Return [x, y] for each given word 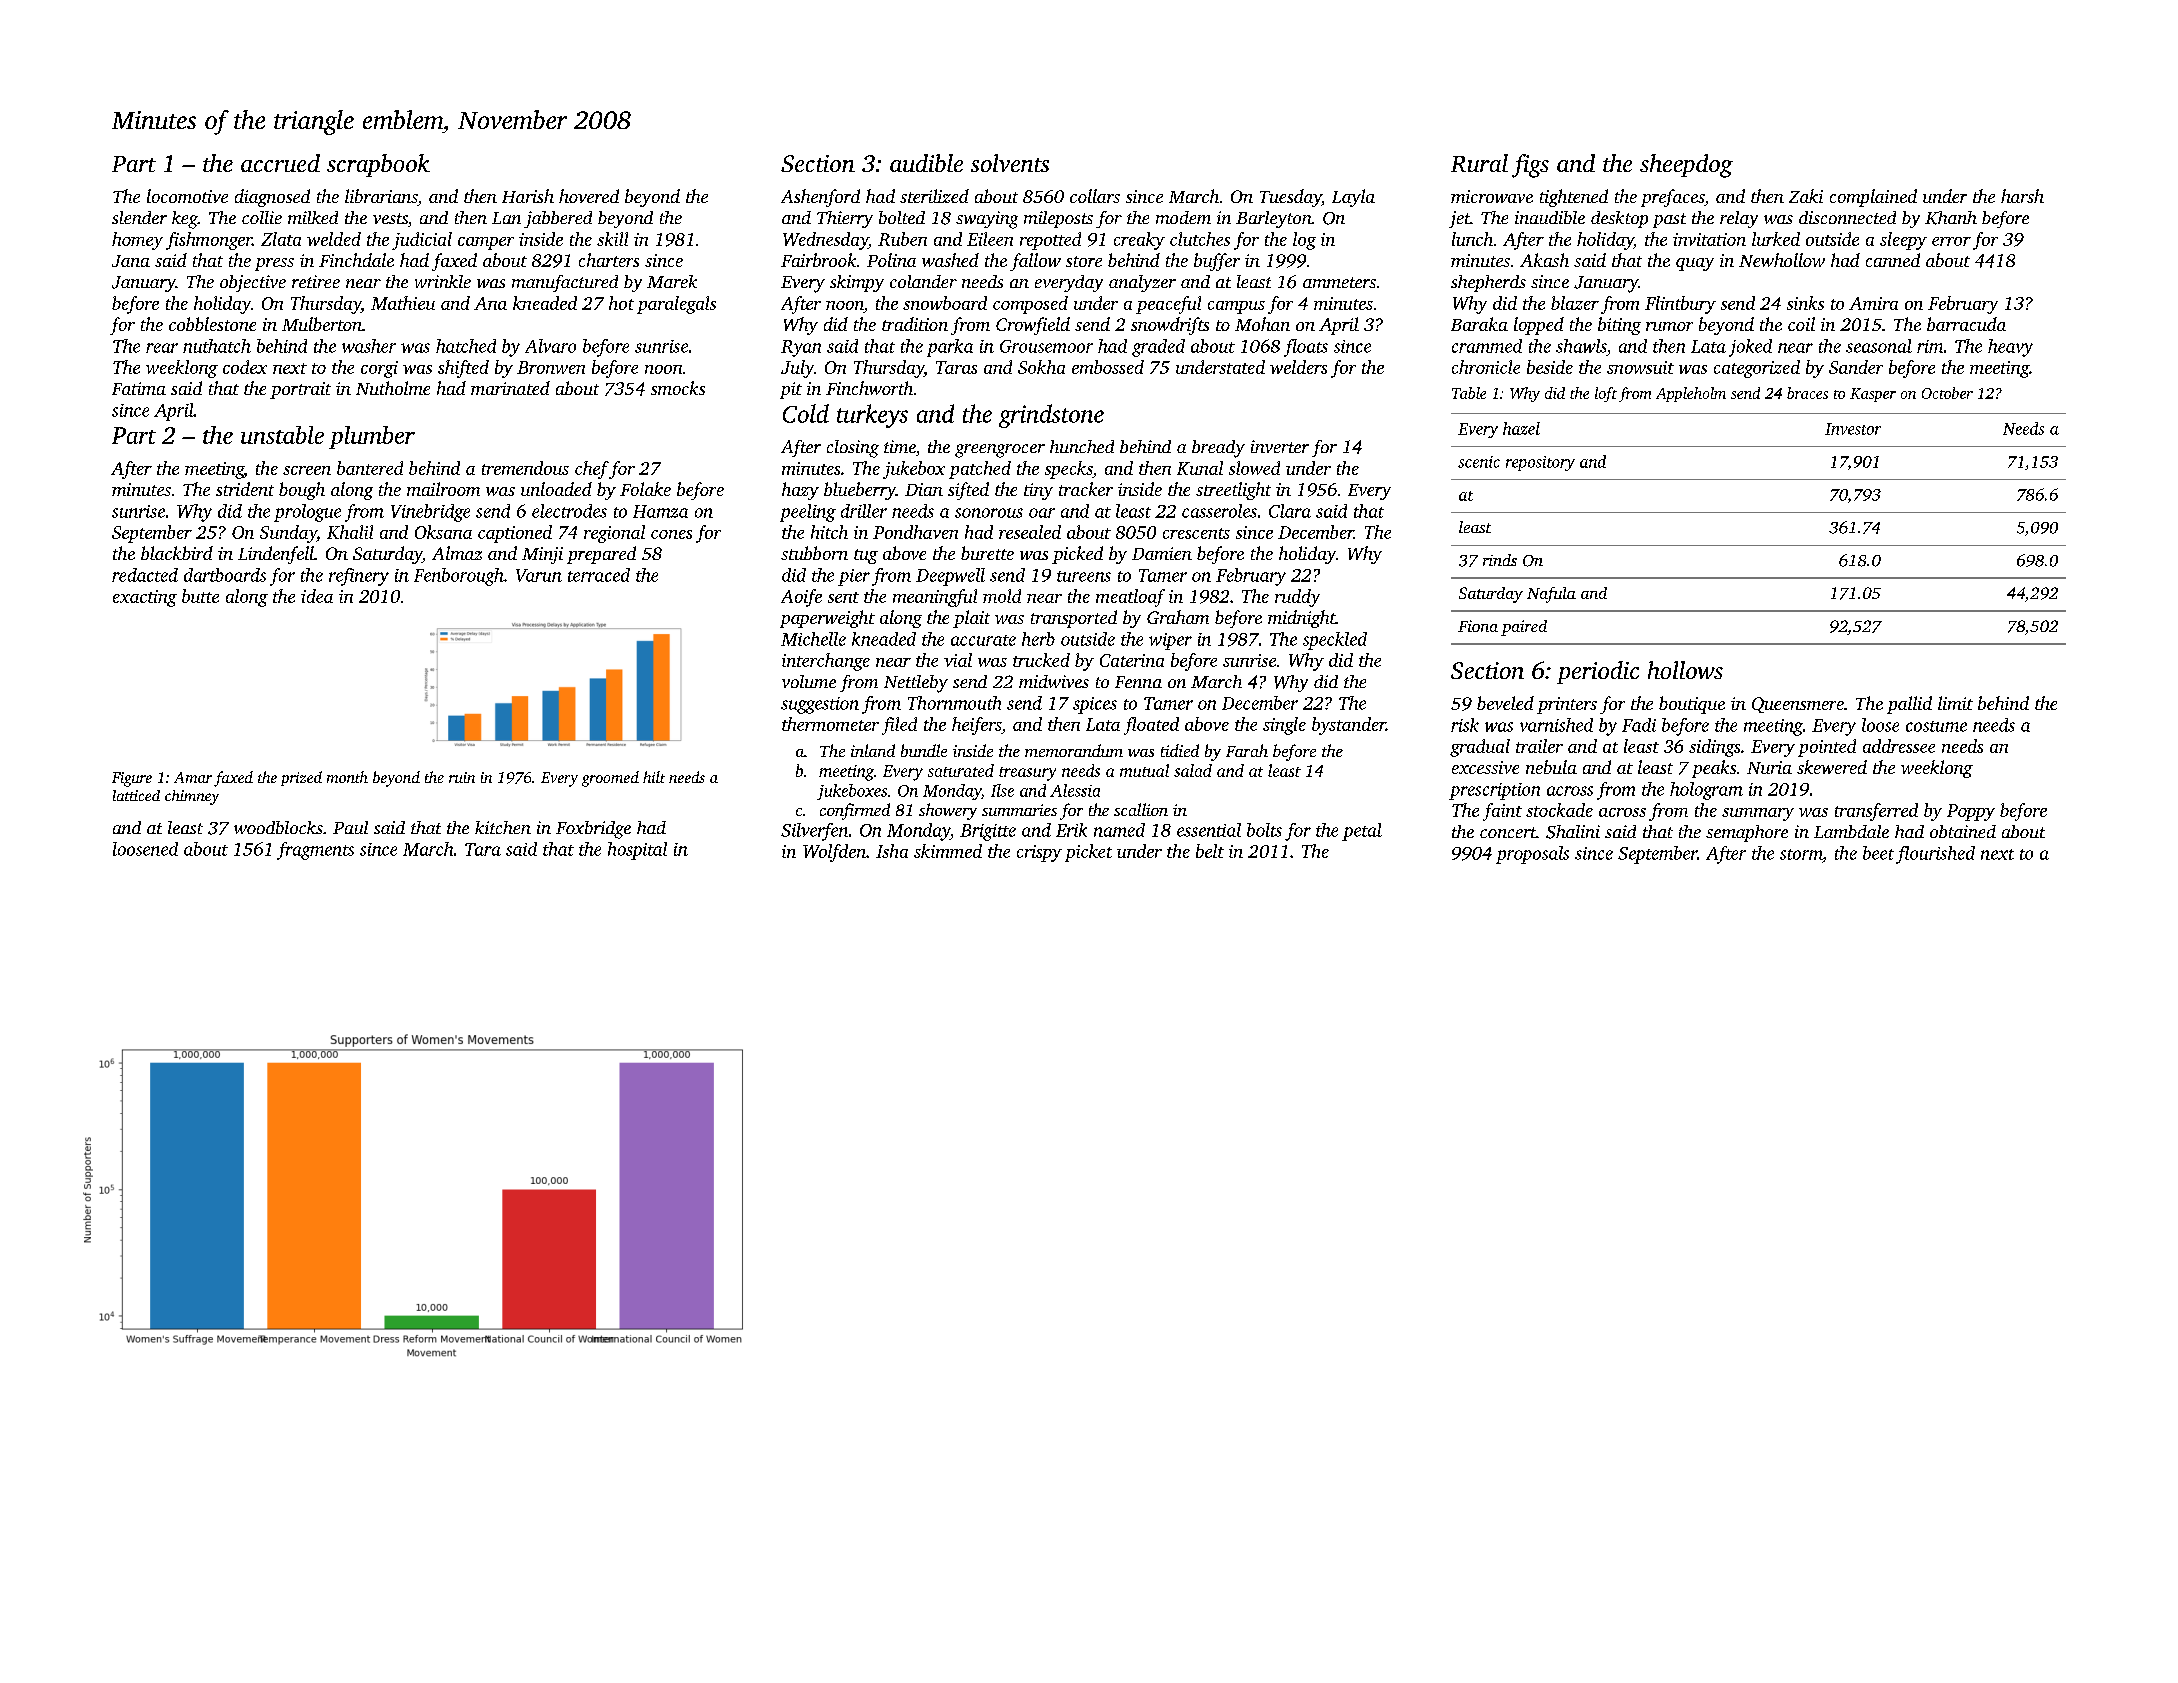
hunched [1082, 446]
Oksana [443, 532]
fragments [315, 851]
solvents [1010, 163]
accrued [280, 163]
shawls [1581, 346]
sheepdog [1686, 166]
